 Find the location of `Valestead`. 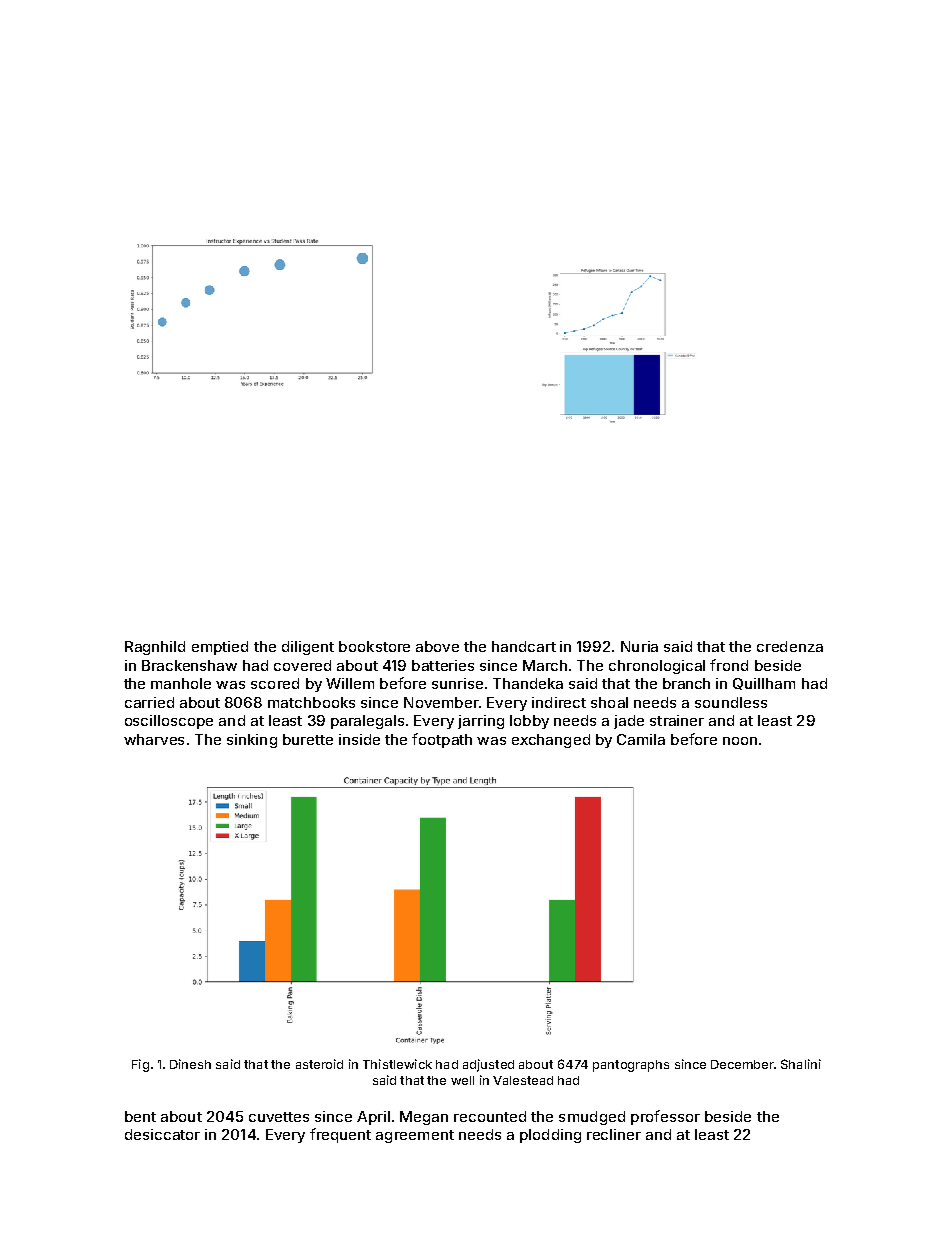

Valestead is located at coordinates (523, 1080).
